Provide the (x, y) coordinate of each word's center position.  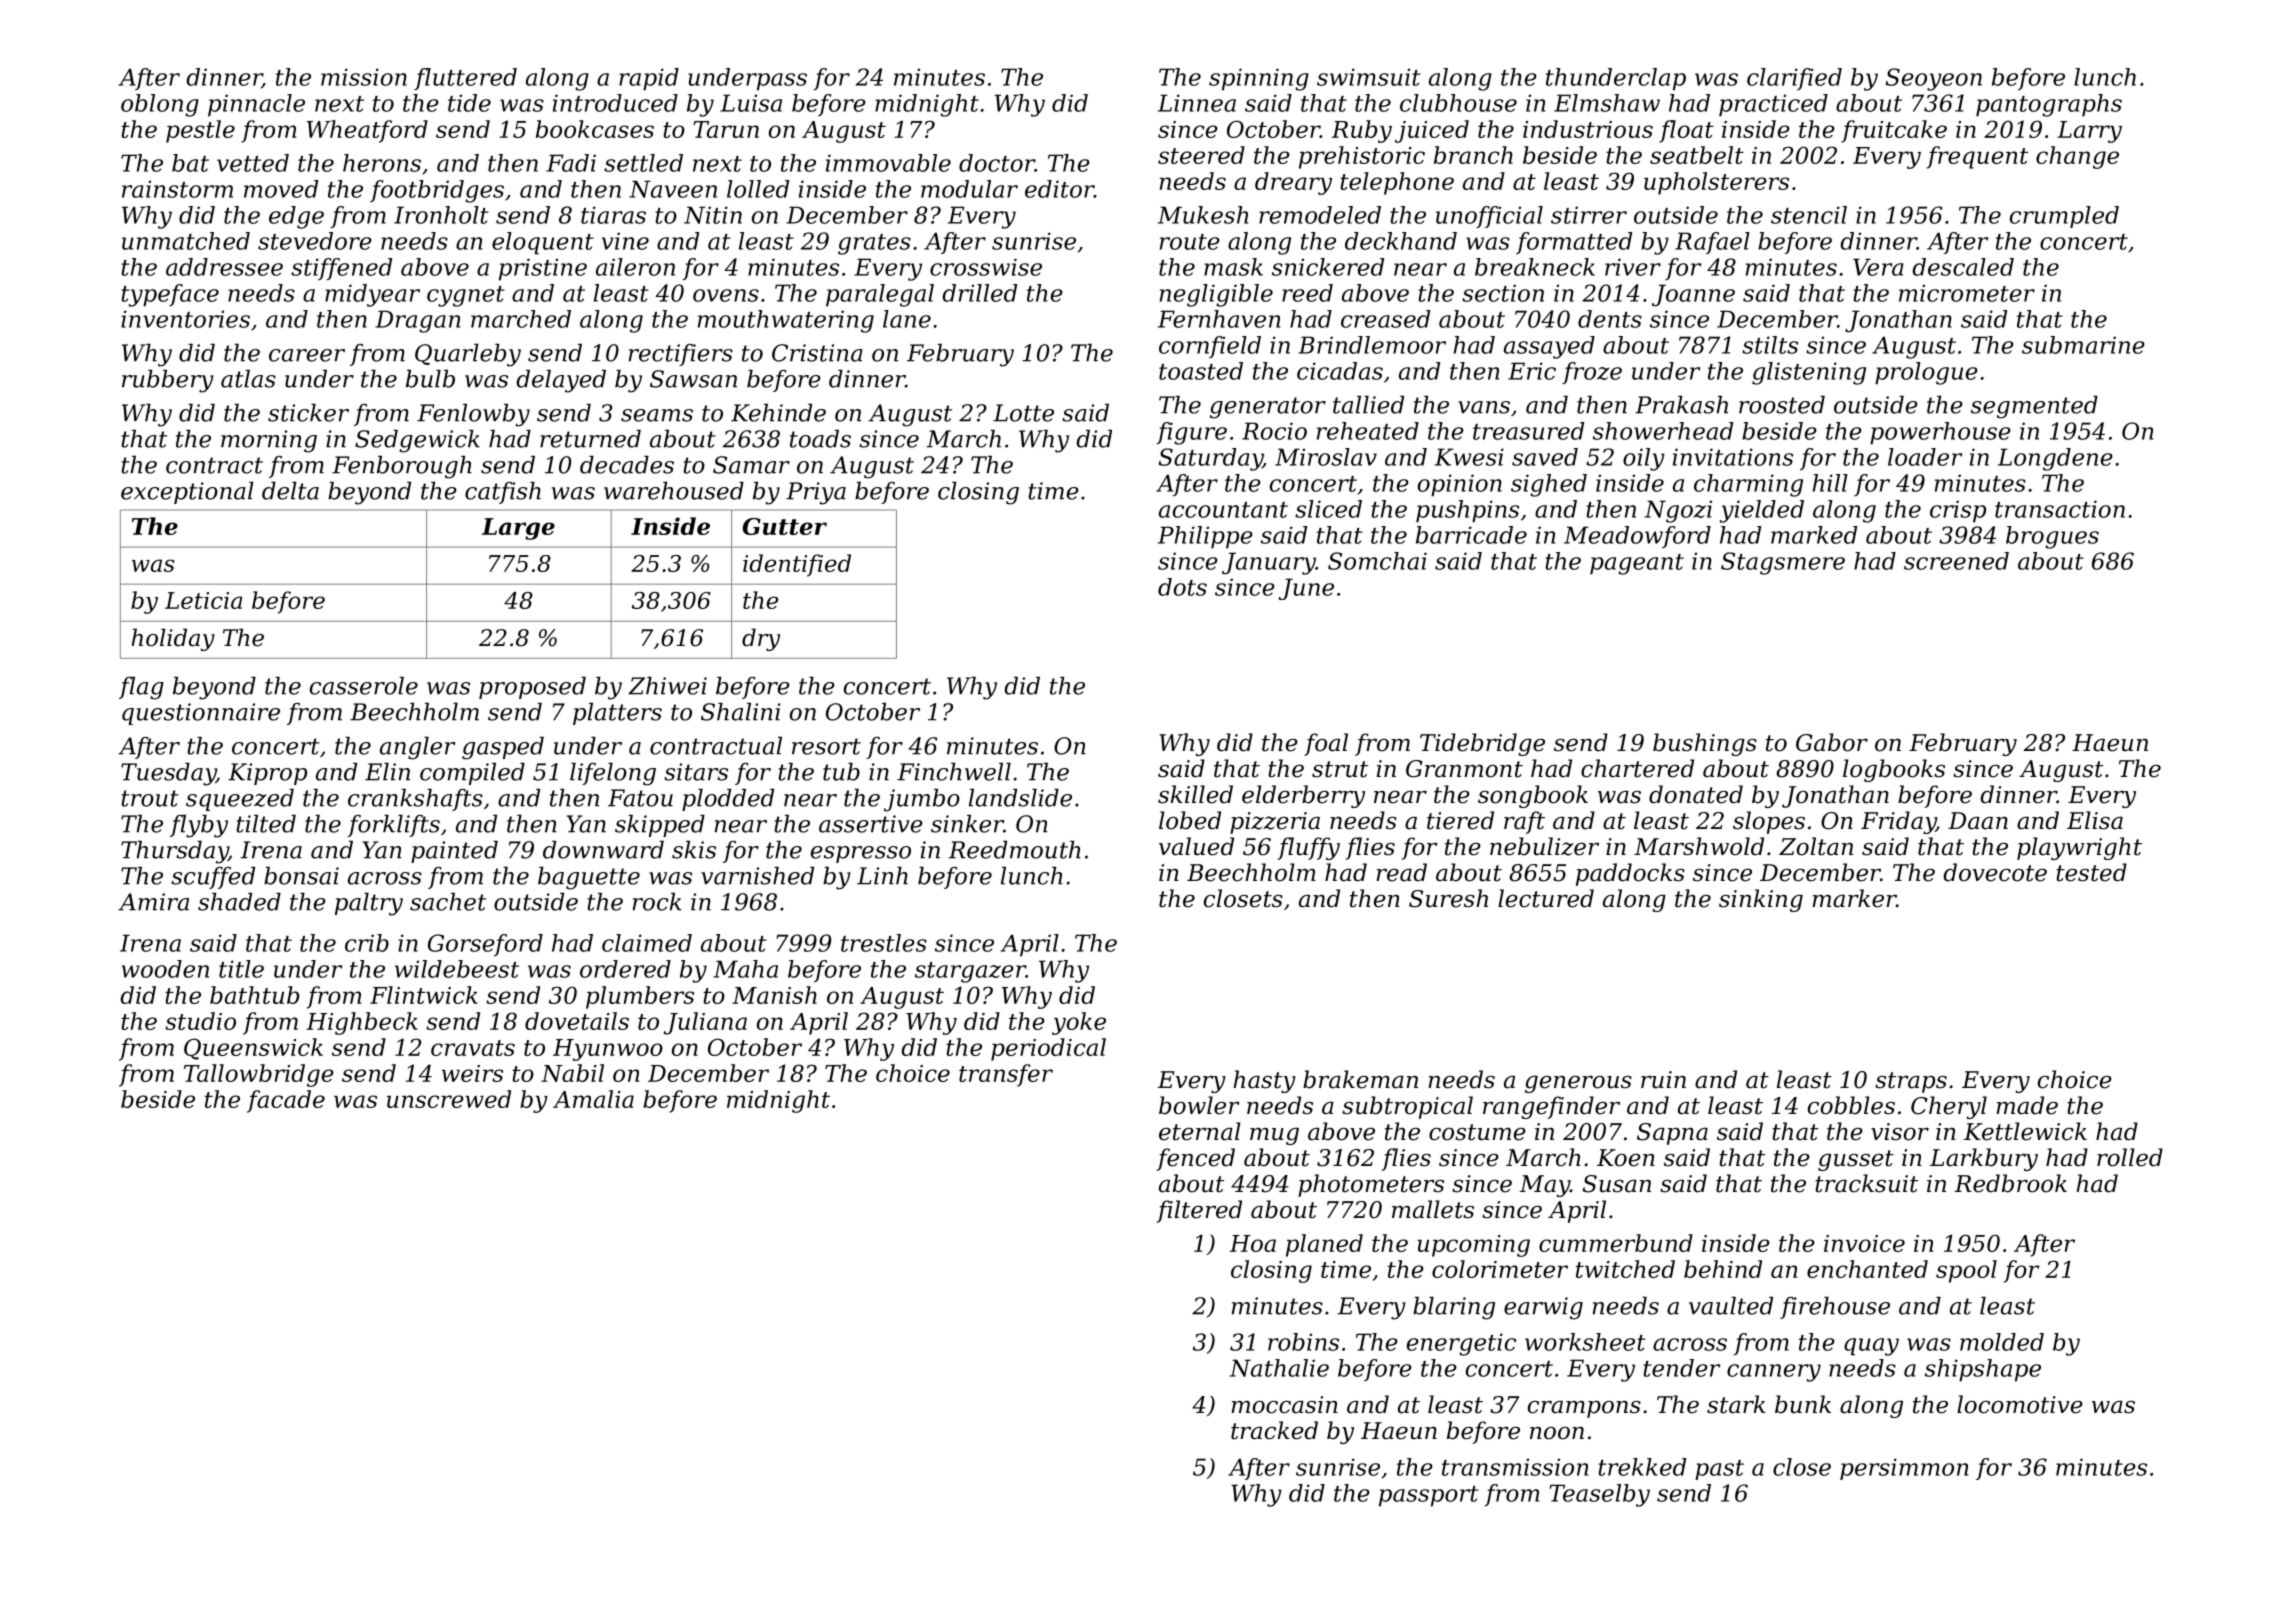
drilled (979, 293)
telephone (1397, 183)
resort (826, 746)
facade (286, 1101)
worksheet (1585, 1342)
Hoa (1253, 1243)
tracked (1274, 1430)
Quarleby (468, 355)
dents (1610, 319)
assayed (1549, 347)
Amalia (593, 1099)
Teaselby (1600, 1495)
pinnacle (256, 105)
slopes (1769, 822)
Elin (387, 772)
